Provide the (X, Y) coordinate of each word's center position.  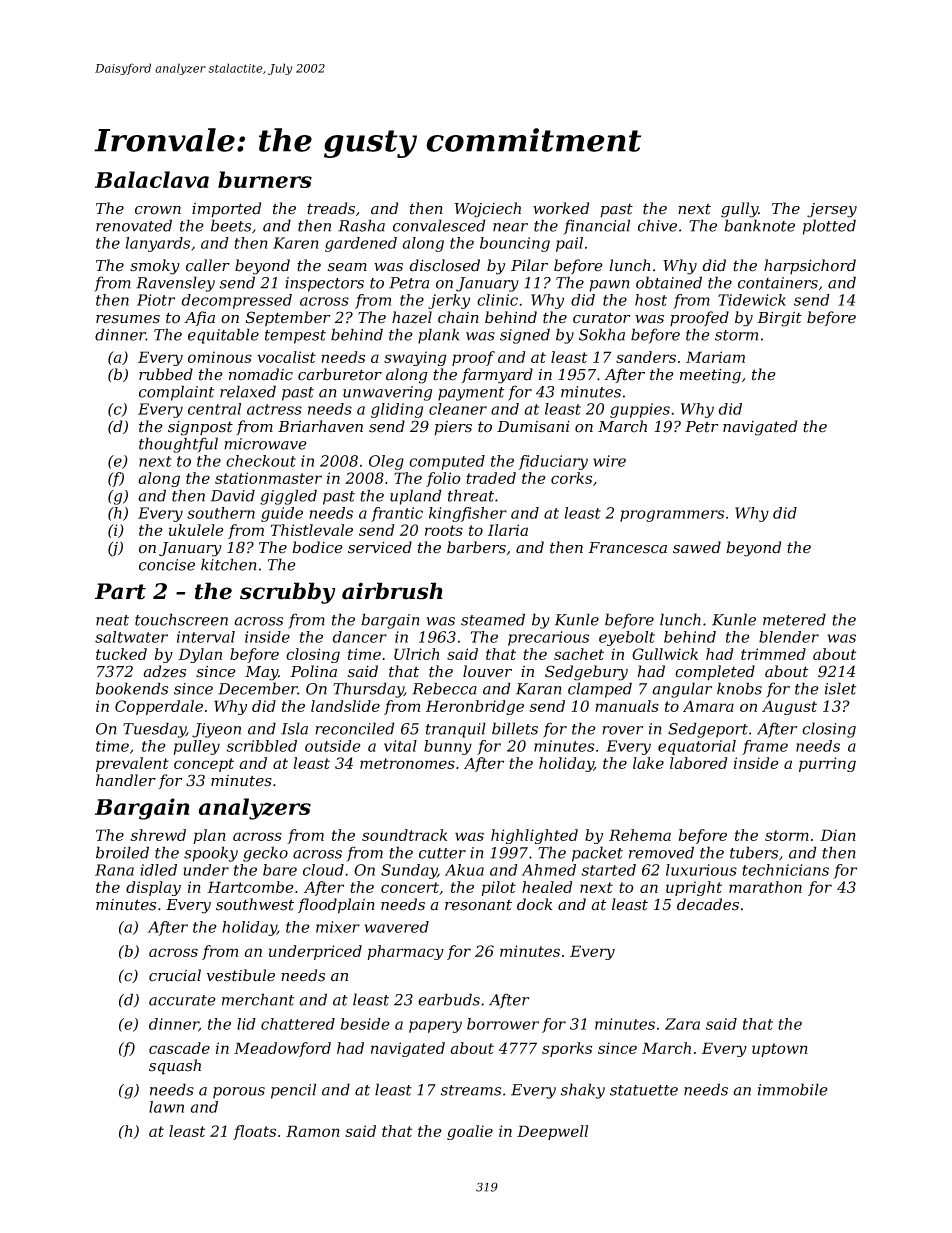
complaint (176, 393)
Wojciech (488, 210)
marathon (765, 887)
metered (794, 619)
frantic (397, 514)
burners (265, 179)
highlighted (534, 836)
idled (158, 870)
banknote (759, 225)
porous (239, 1093)
